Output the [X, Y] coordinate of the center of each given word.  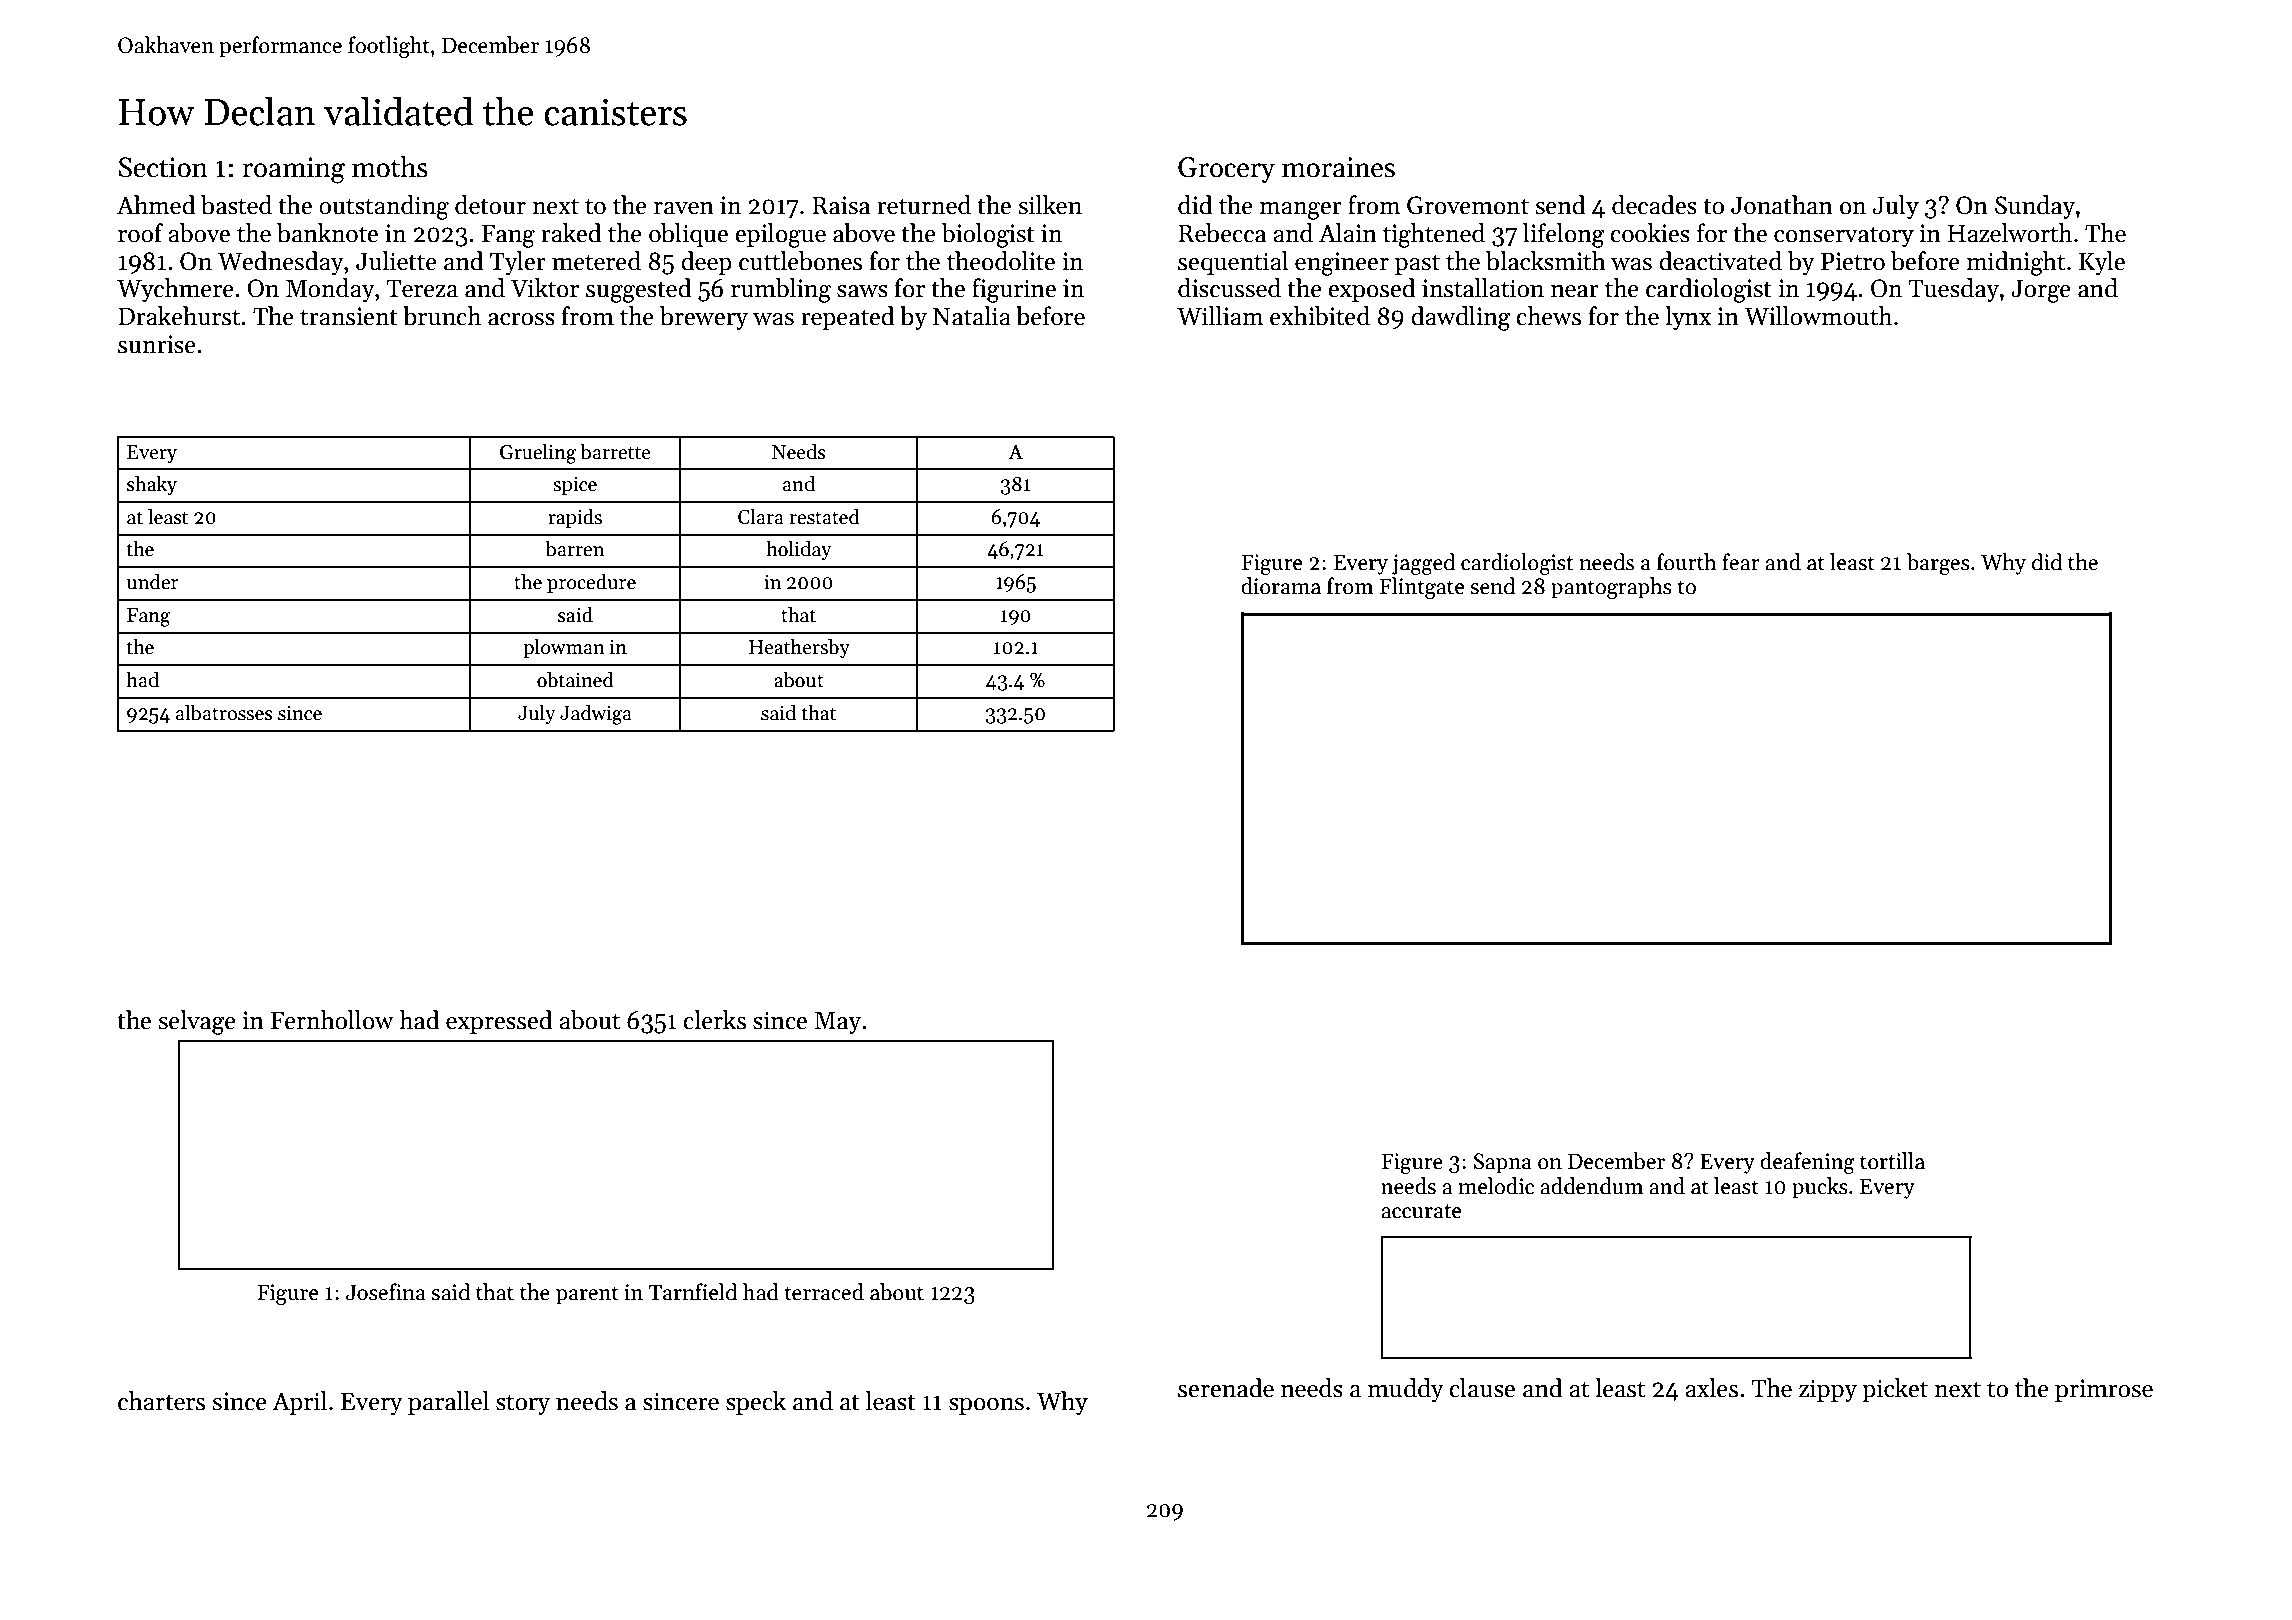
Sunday [2035, 207]
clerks [714, 1020]
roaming [293, 170]
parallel [448, 1403]
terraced [824, 1292]
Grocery [1226, 170]
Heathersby [799, 648]
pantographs [1611, 588]
